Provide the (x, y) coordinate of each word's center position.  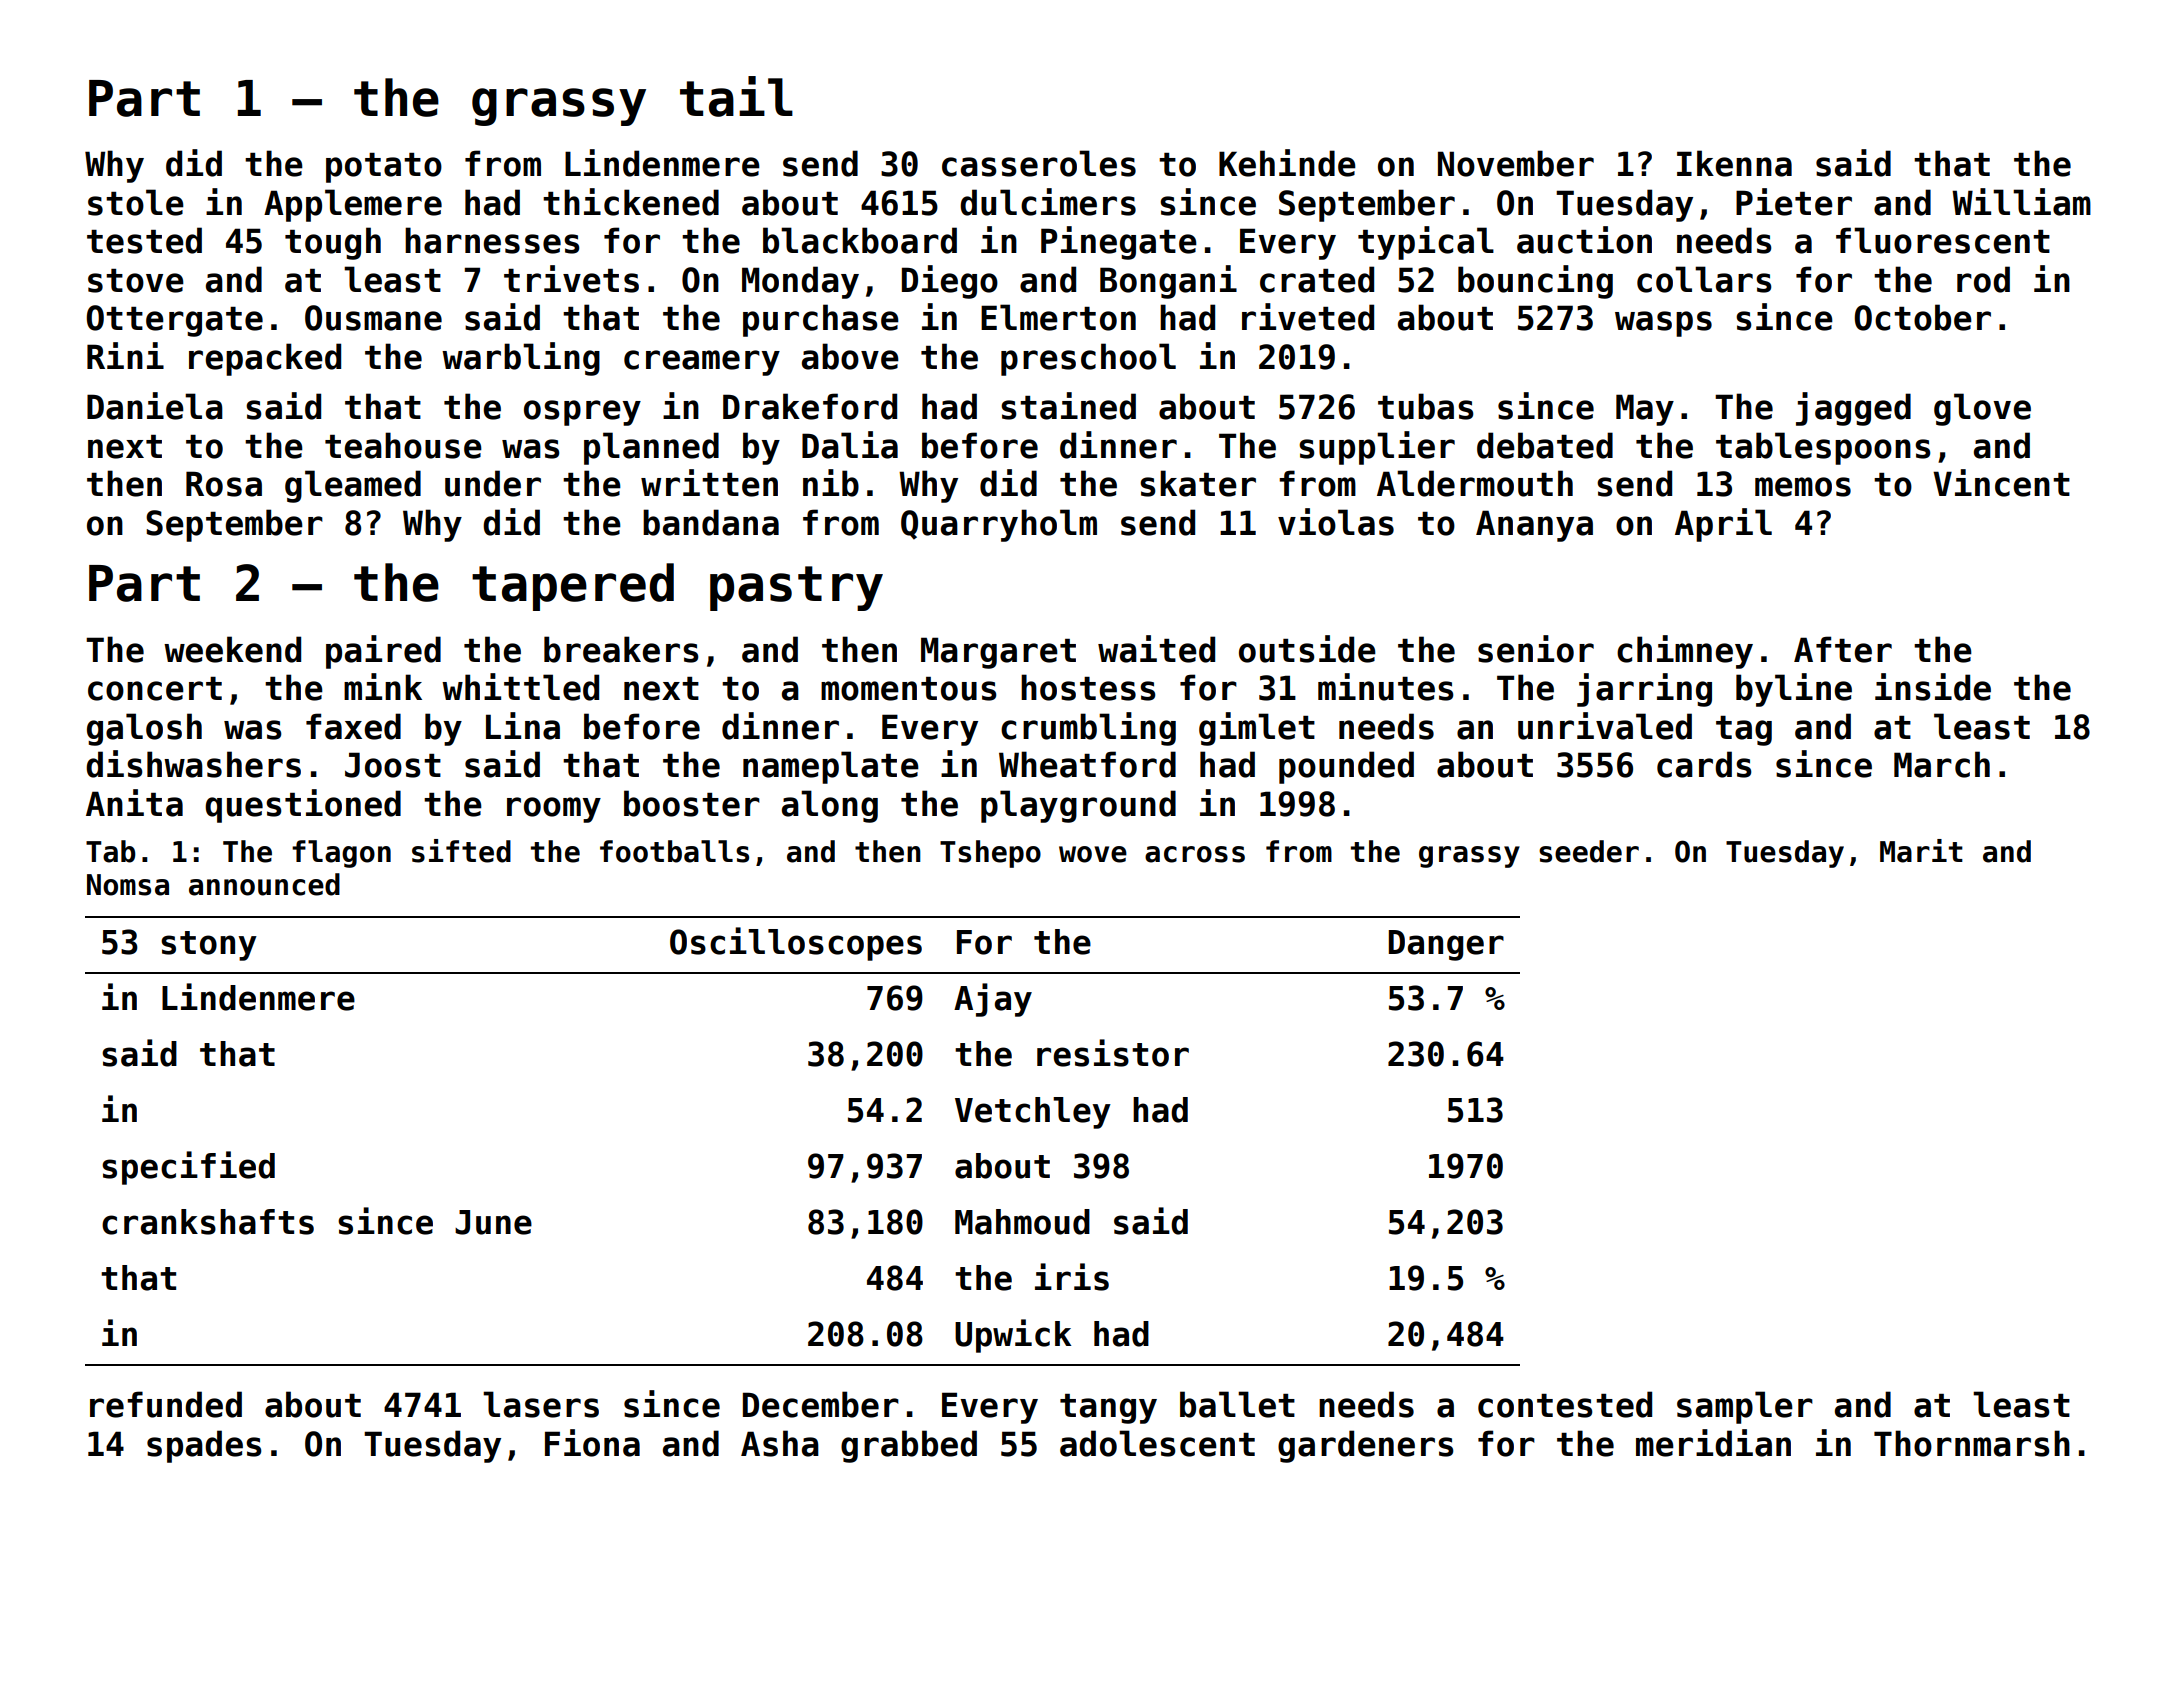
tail (736, 96)
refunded (166, 1404)
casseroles (1039, 163)
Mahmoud (1022, 1222)
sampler (1745, 1407)
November (1516, 163)
